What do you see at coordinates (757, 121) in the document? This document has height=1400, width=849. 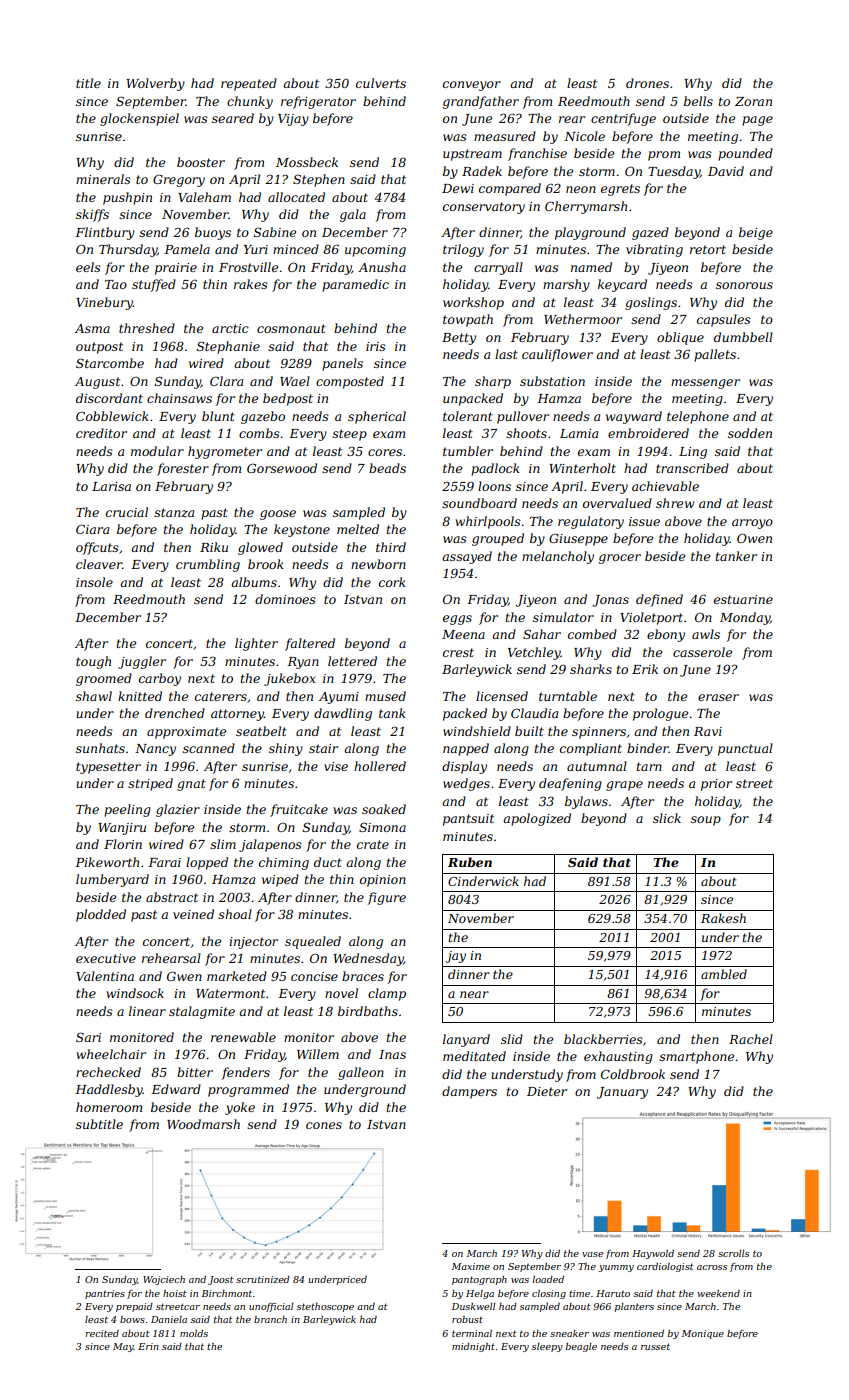 I see `page` at bounding box center [757, 121].
